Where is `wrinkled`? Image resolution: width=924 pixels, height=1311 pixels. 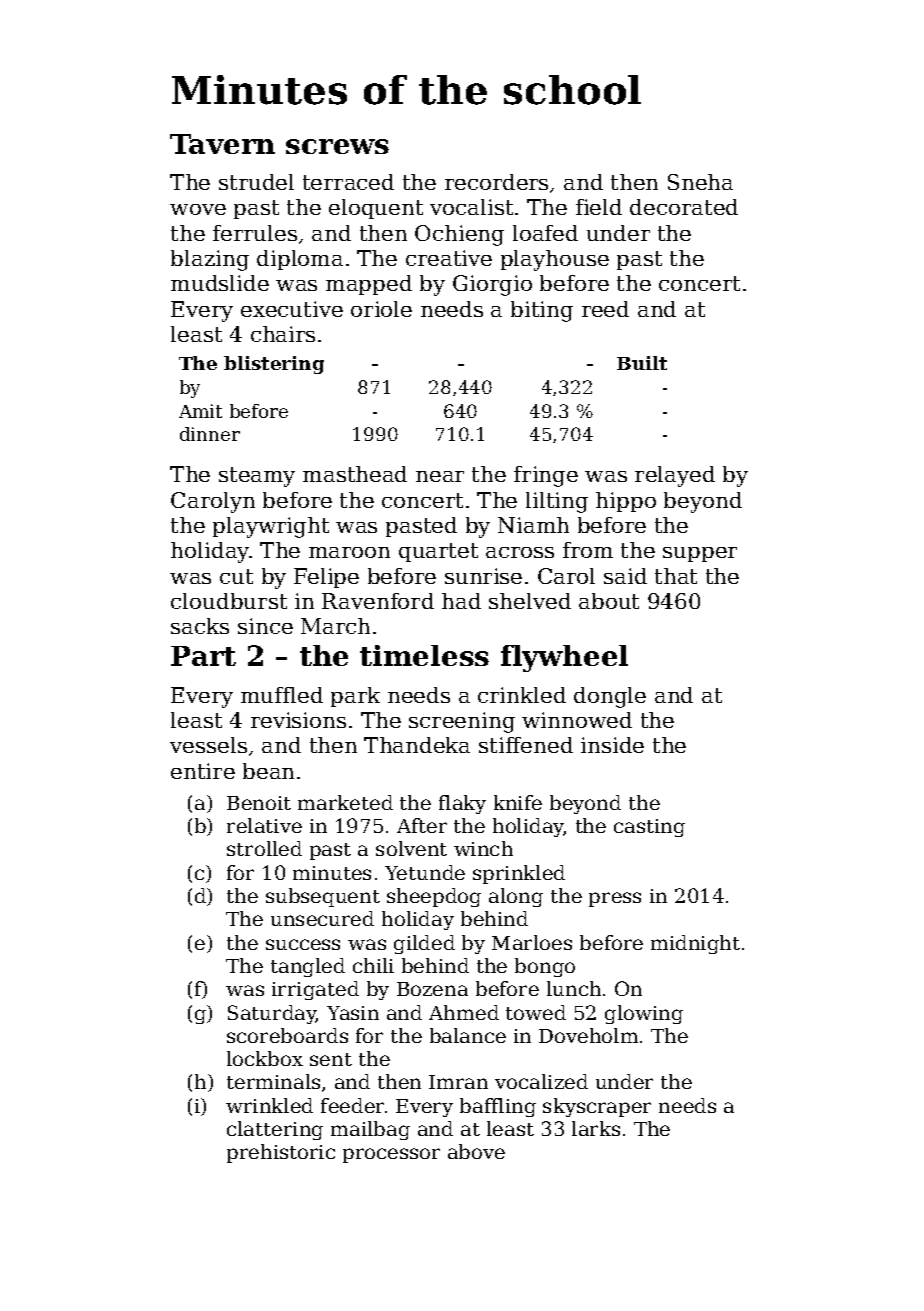
wrinkled is located at coordinates (269, 1105).
